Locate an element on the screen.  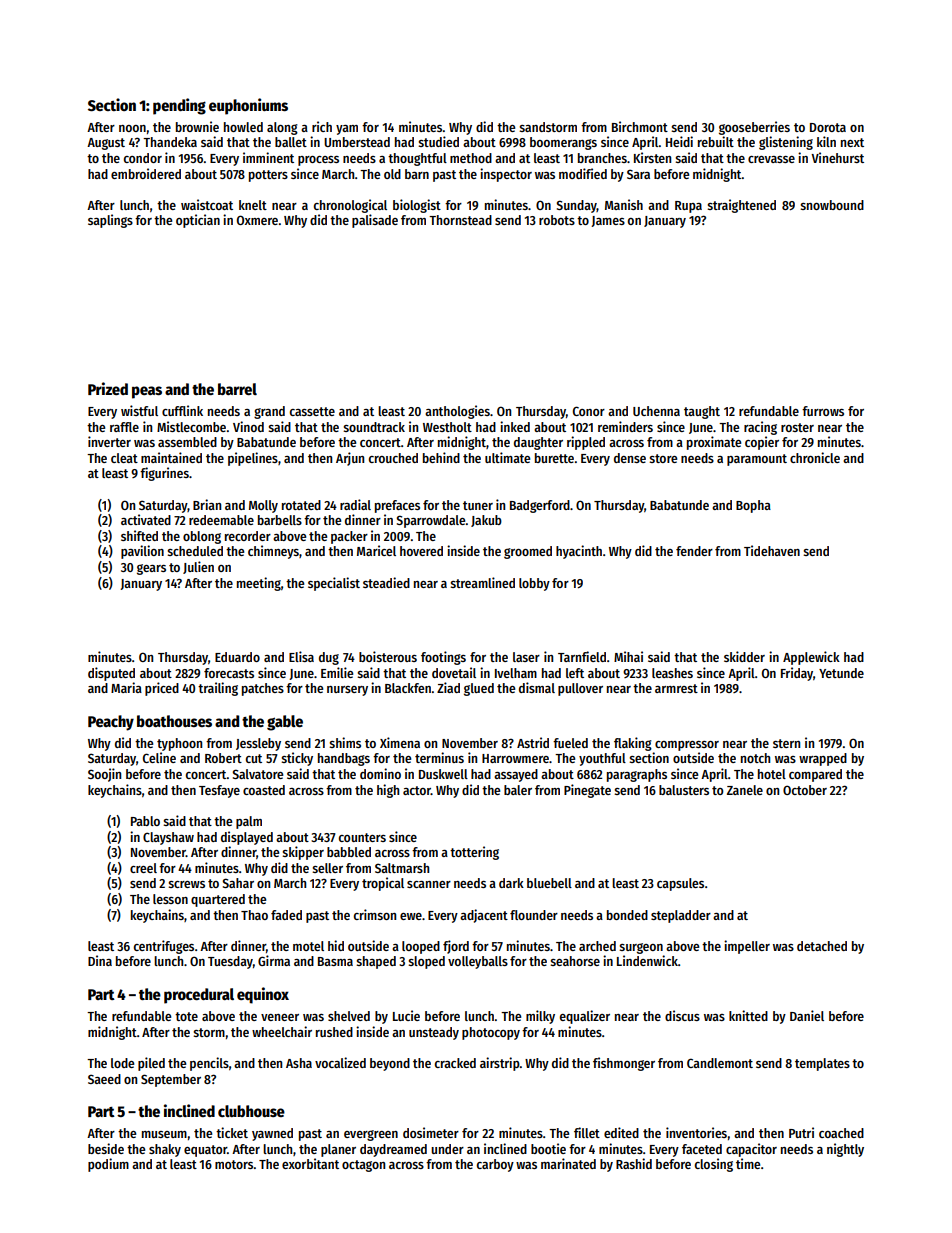
euphoniums is located at coordinates (248, 106).
